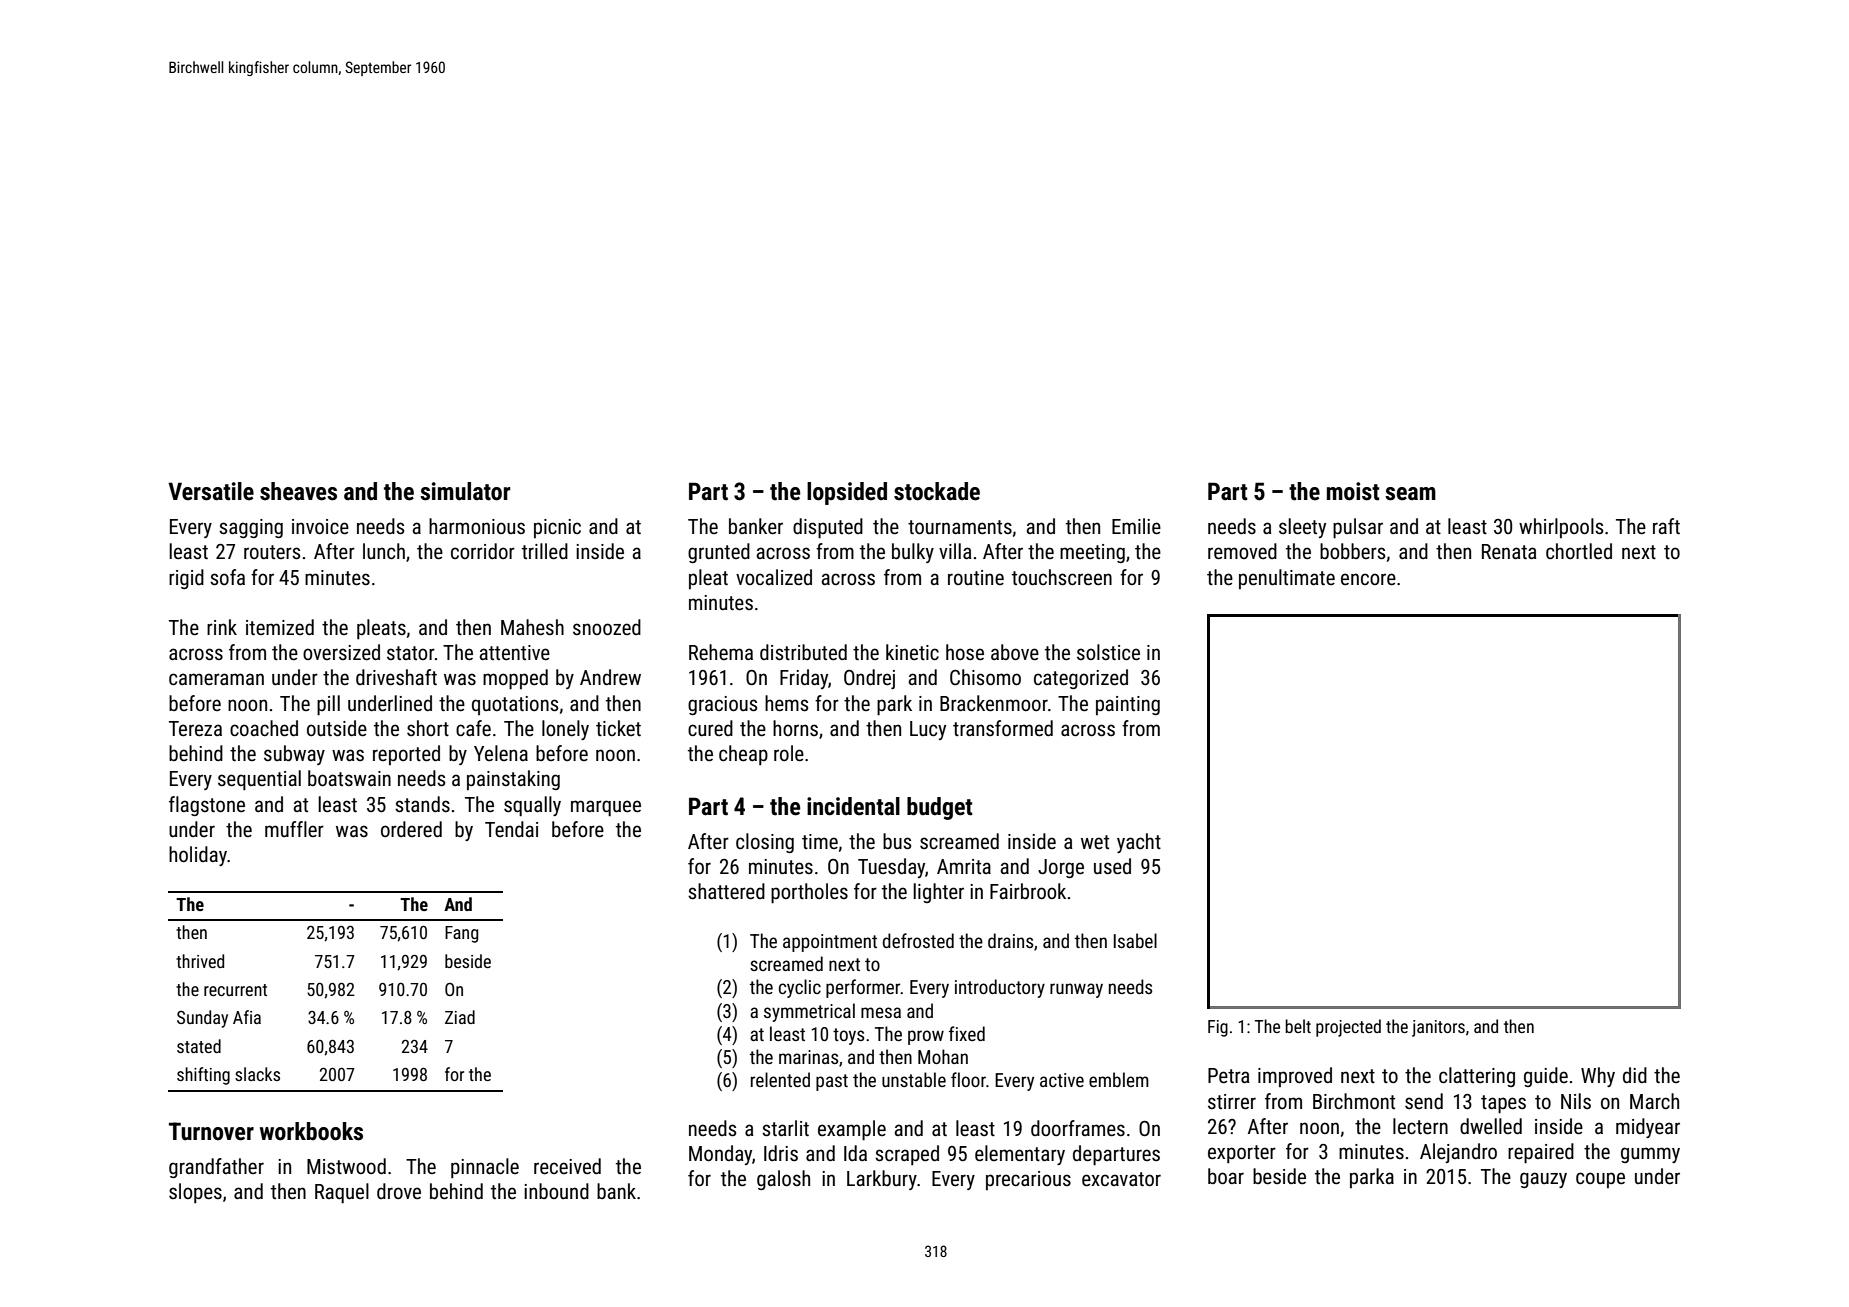  I want to click on Fang, so click(461, 934).
